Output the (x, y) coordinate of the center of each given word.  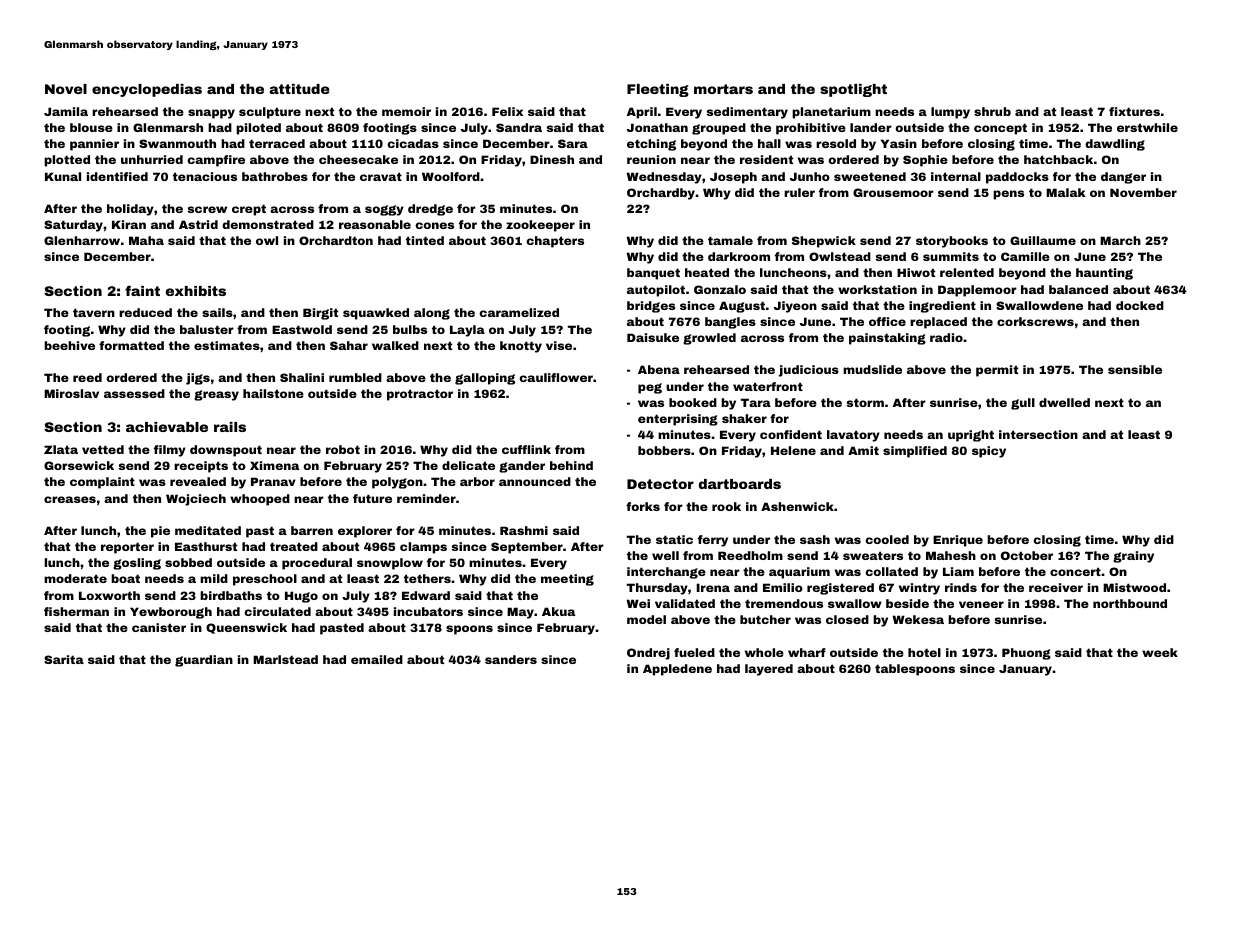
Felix (507, 111)
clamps (423, 548)
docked (1140, 305)
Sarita (64, 659)
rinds (961, 587)
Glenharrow (82, 240)
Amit (863, 450)
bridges (651, 307)
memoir (406, 111)
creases (70, 499)
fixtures (1134, 111)
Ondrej (648, 654)
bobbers (664, 450)
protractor (420, 395)
